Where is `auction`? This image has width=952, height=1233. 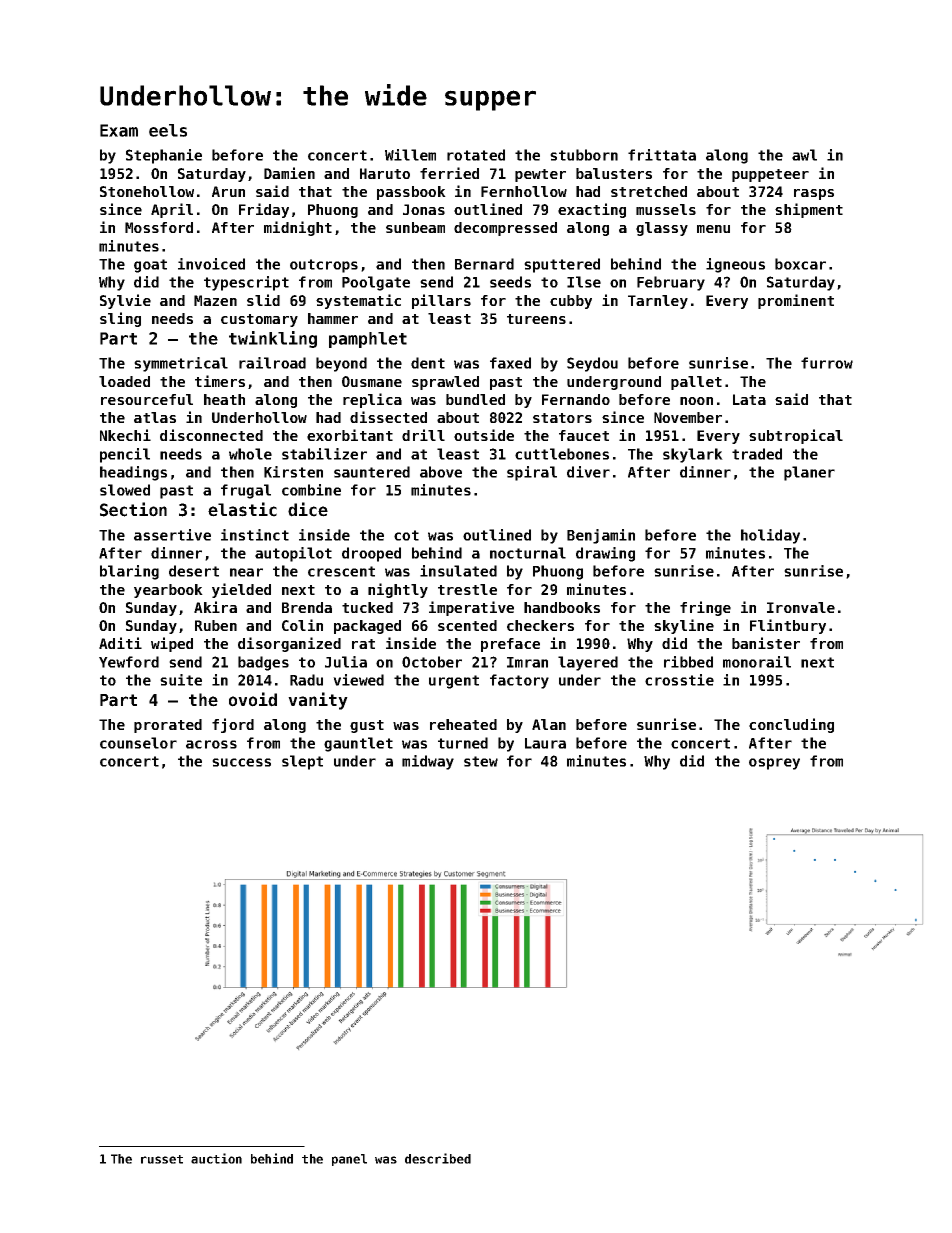
auction is located at coordinates (216, 1158).
